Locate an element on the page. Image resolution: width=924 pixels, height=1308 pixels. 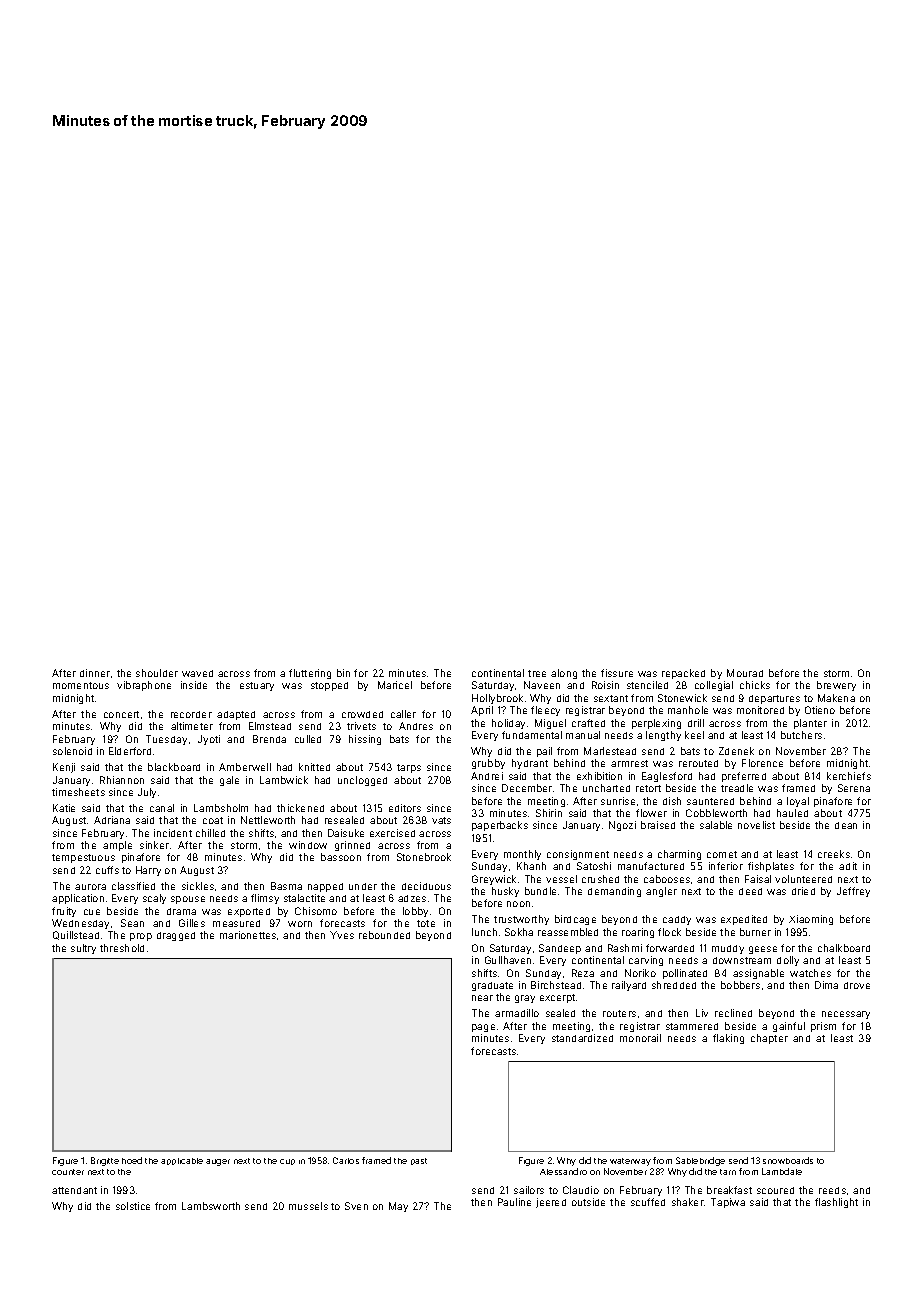
Andres is located at coordinates (416, 726).
